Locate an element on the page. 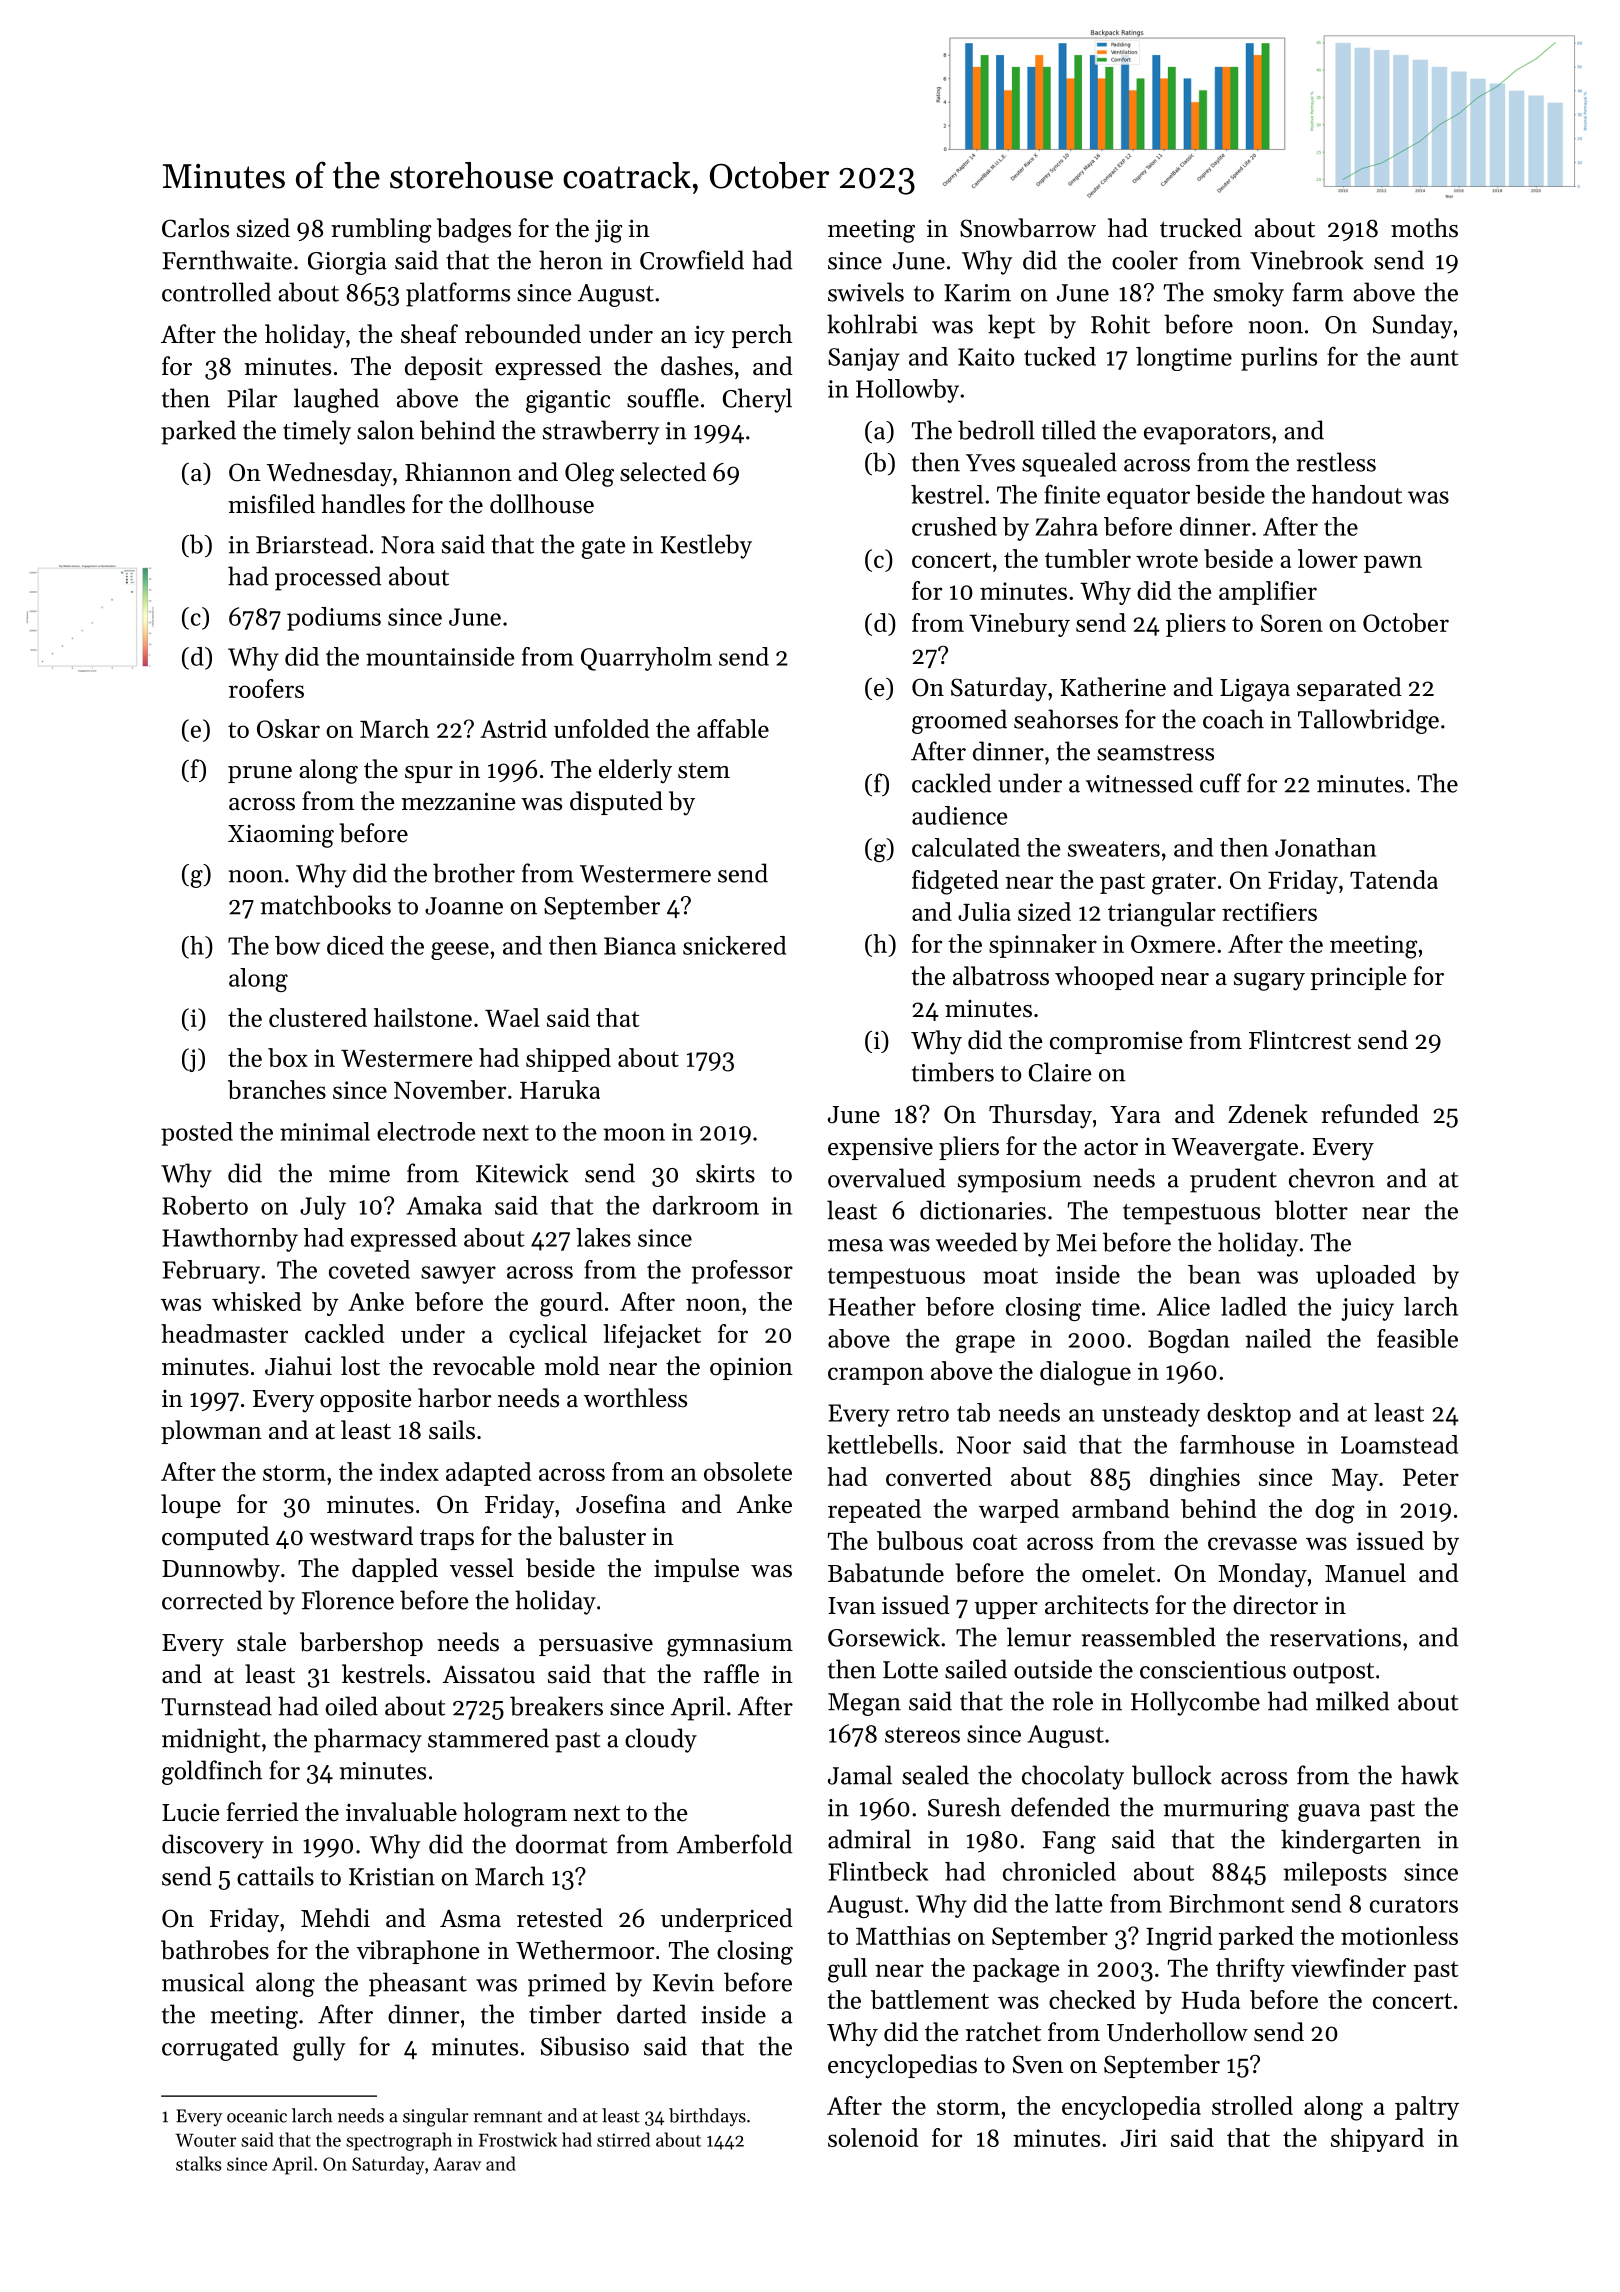 The width and height of the document is (1620, 2292). cuff is located at coordinates (1220, 783).
